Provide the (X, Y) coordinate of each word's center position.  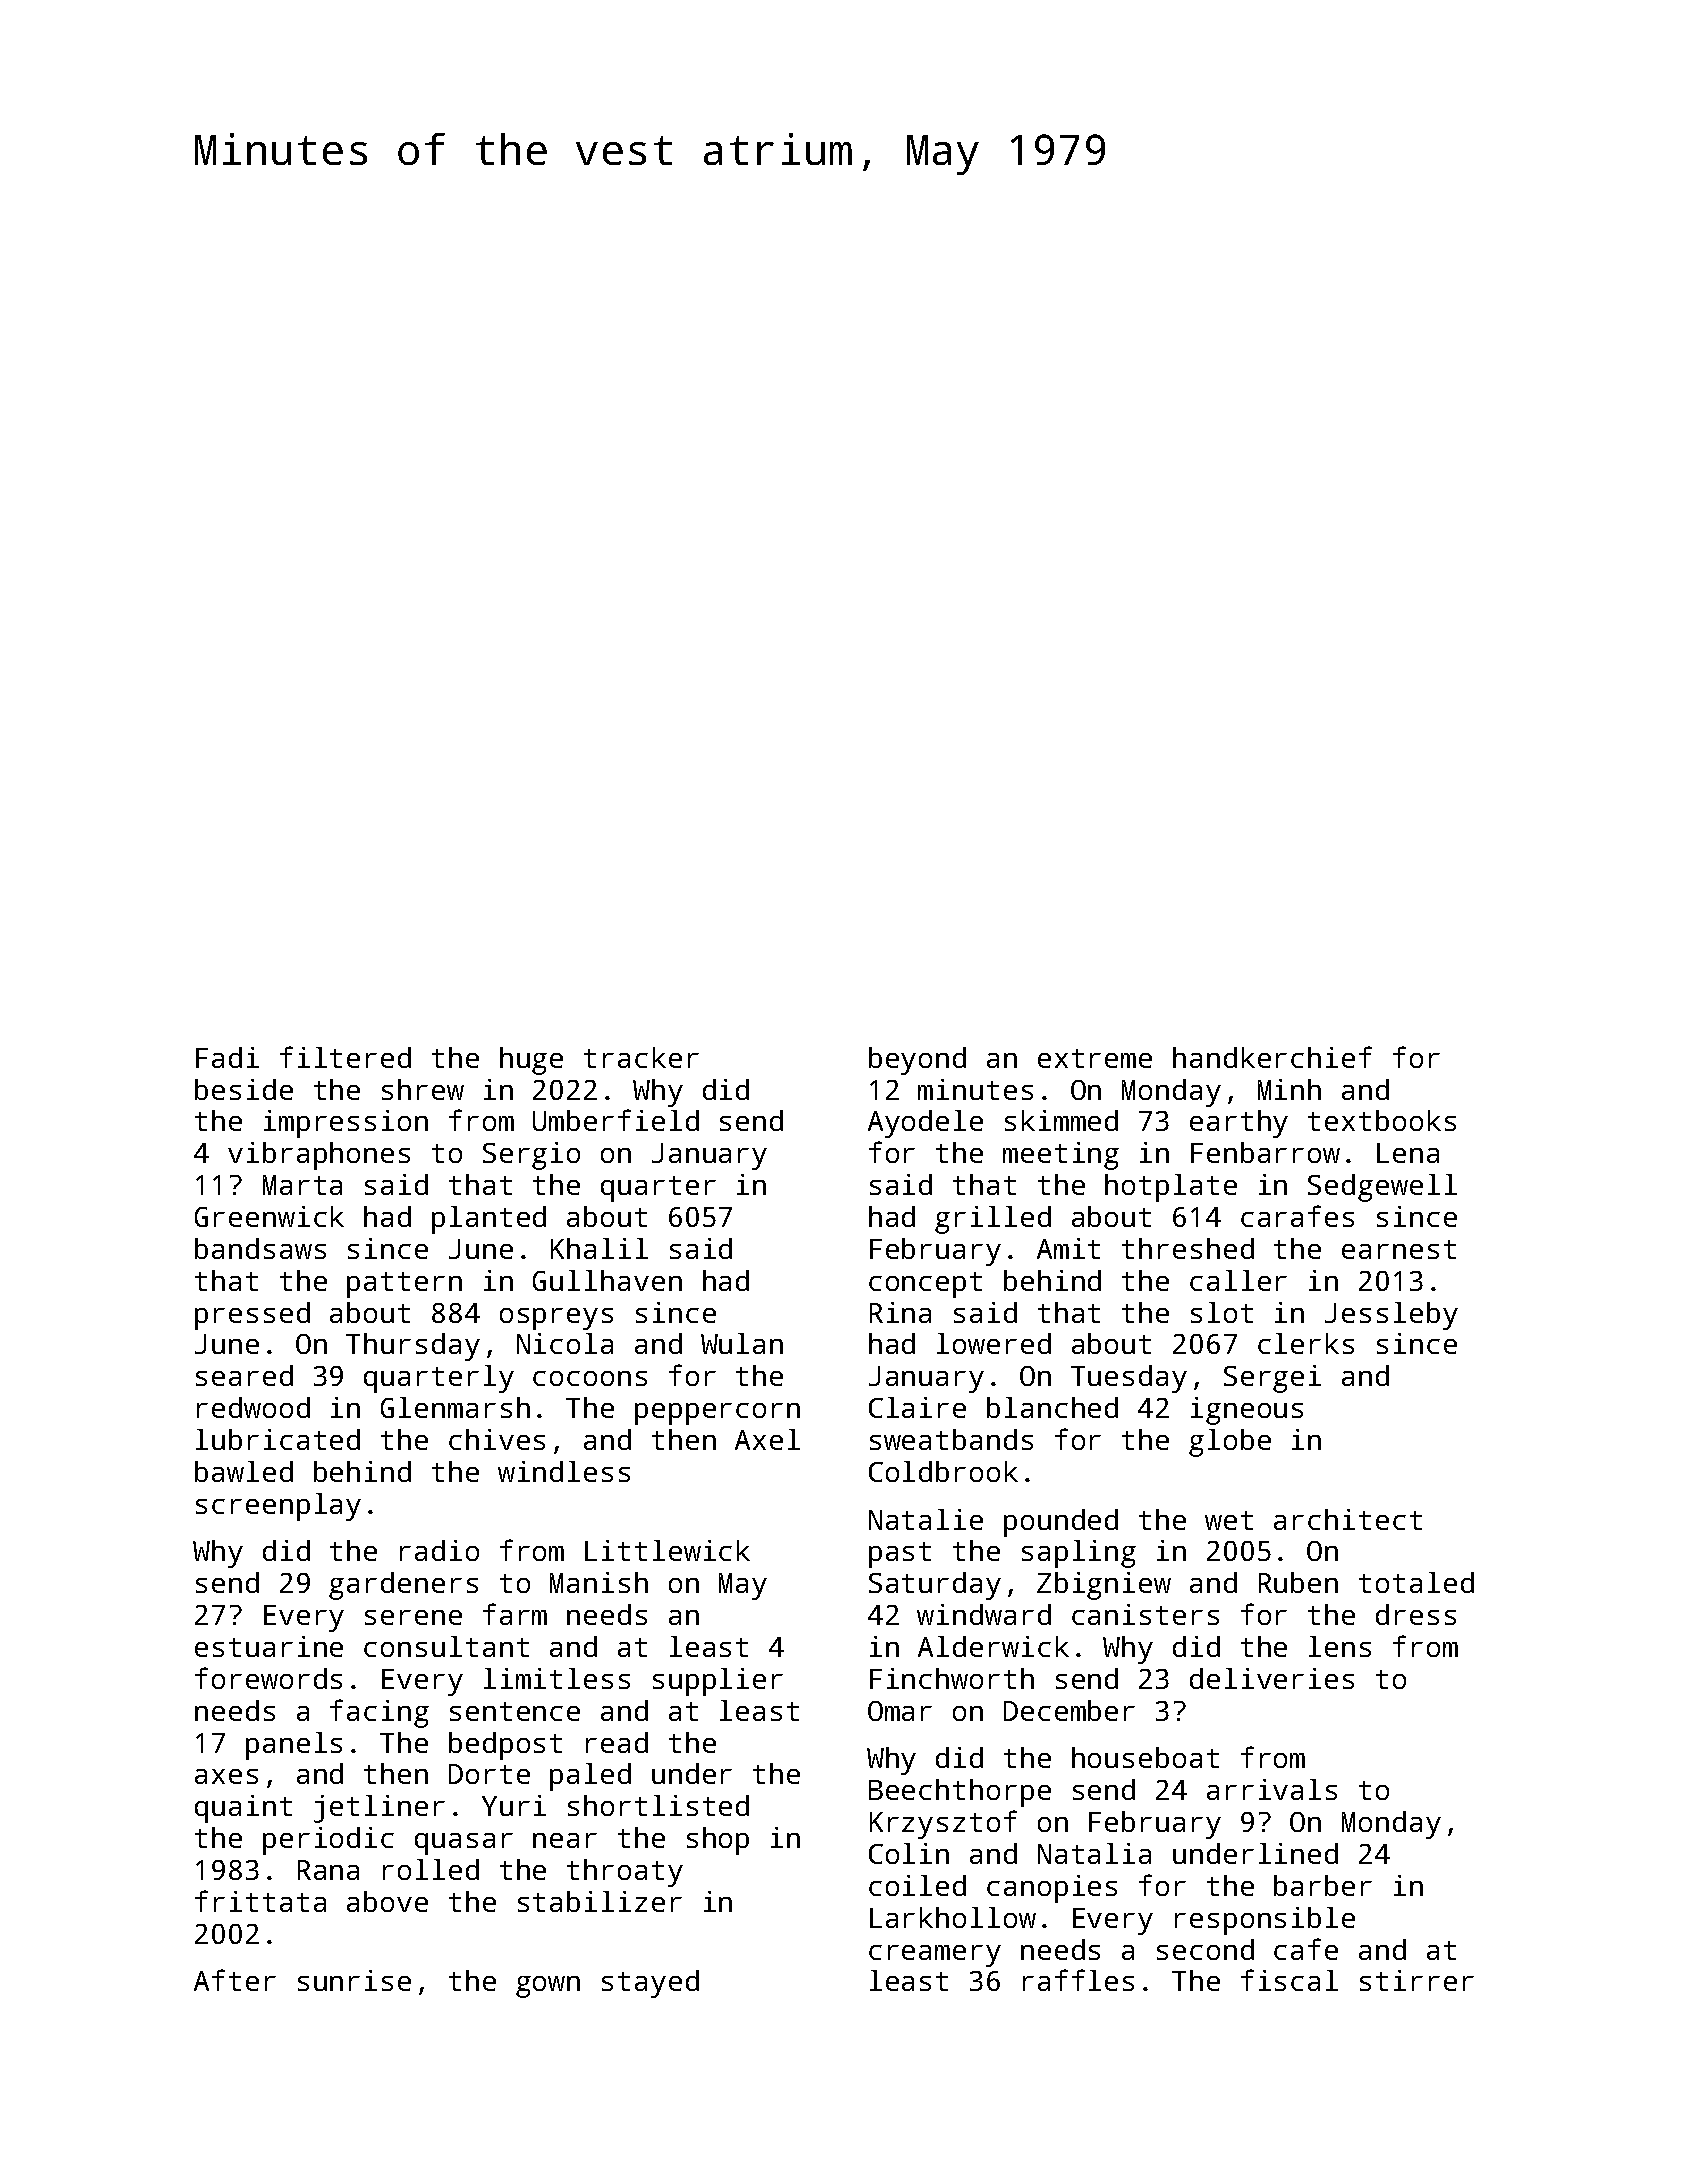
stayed (650, 1984)
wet (1229, 1520)
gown (548, 1987)
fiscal (1289, 1980)
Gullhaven (607, 1280)
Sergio (531, 1156)
